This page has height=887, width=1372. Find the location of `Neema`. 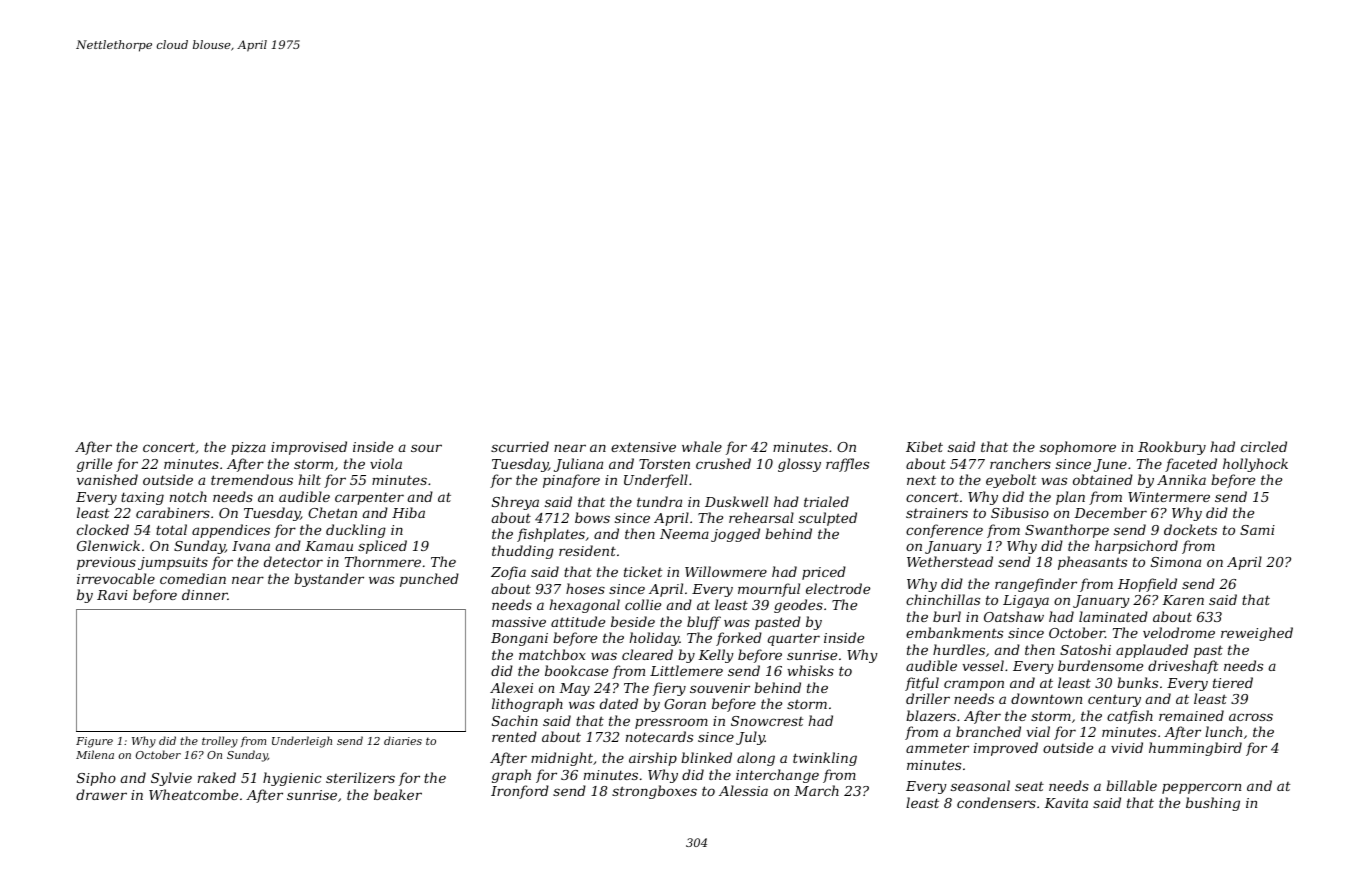

Neema is located at coordinates (684, 534).
